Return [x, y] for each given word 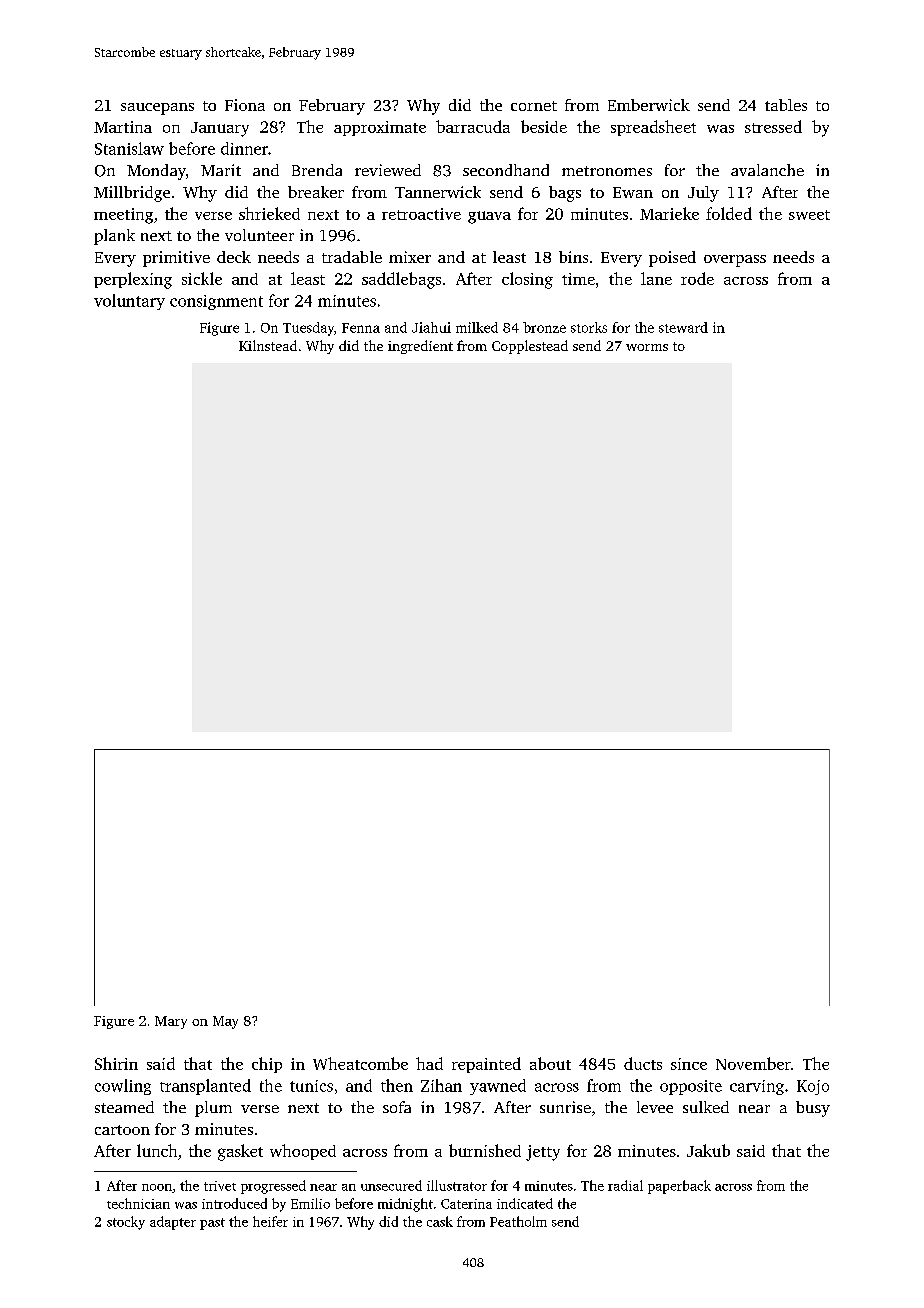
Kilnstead [268, 345]
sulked [706, 1107]
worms [647, 347]
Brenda [317, 170]
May [225, 1022]
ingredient [420, 347]
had [429, 1063]
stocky [126, 1223]
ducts [643, 1063]
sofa [397, 1107]
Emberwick [649, 105]
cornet [534, 106]
